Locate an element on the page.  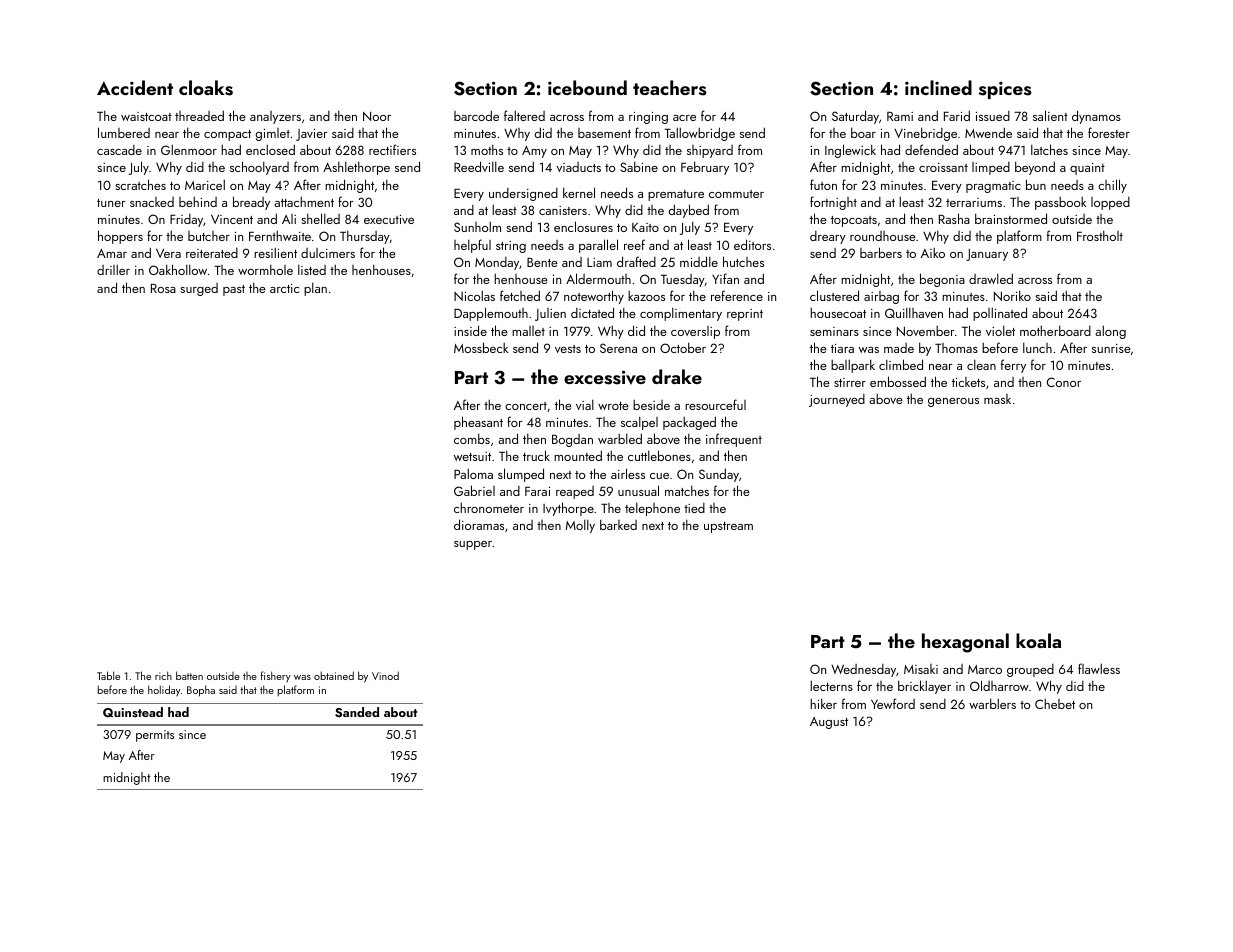
August is located at coordinates (829, 723).
